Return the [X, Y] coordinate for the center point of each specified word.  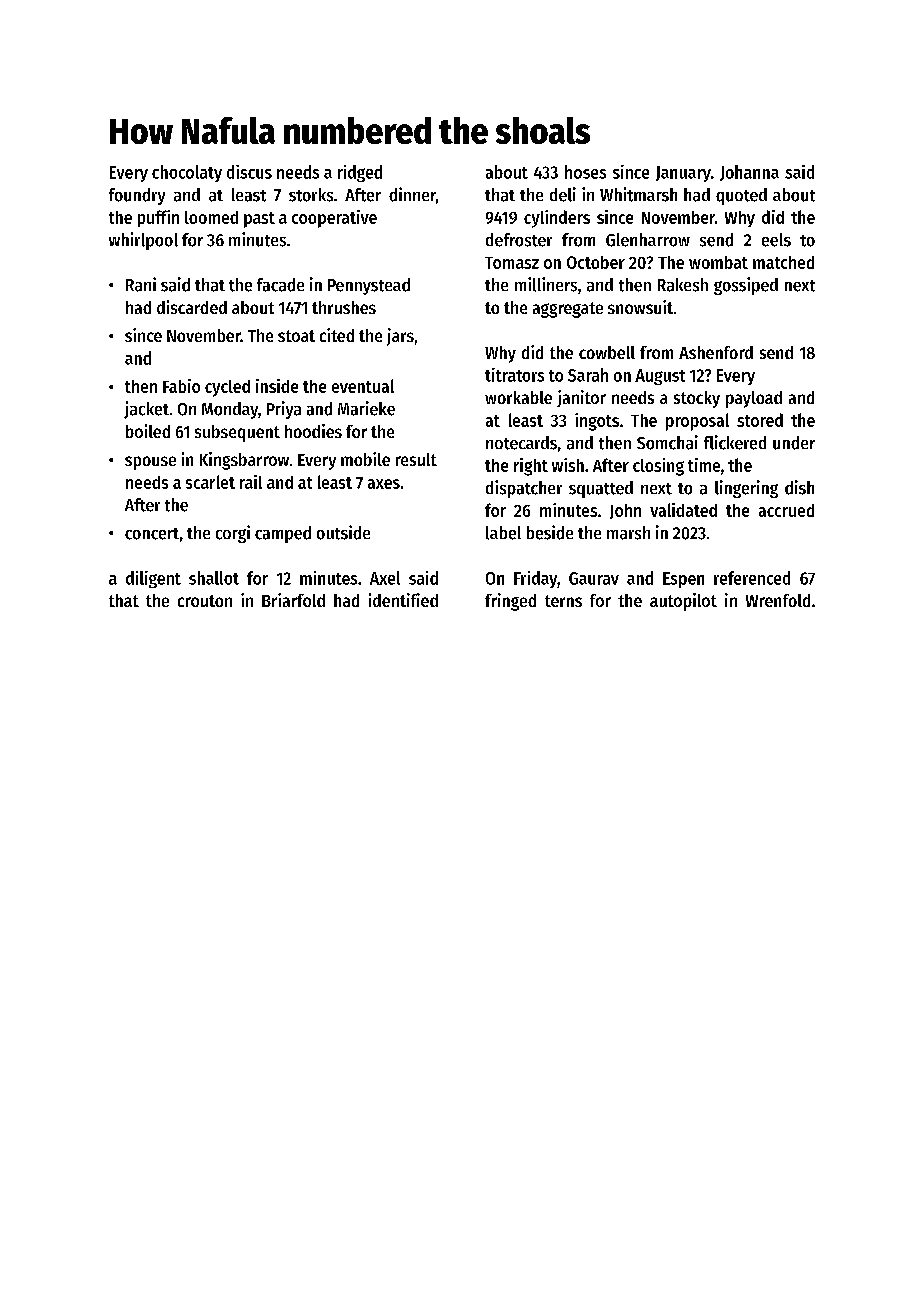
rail [251, 482]
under [794, 443]
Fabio [181, 386]
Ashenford [716, 352]
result [416, 459]
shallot [214, 578]
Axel [385, 578]
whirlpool [143, 241]
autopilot [683, 602]
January [683, 174]
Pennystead [369, 286]
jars [400, 337]
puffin [158, 218]
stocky [697, 399]
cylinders [557, 219]
